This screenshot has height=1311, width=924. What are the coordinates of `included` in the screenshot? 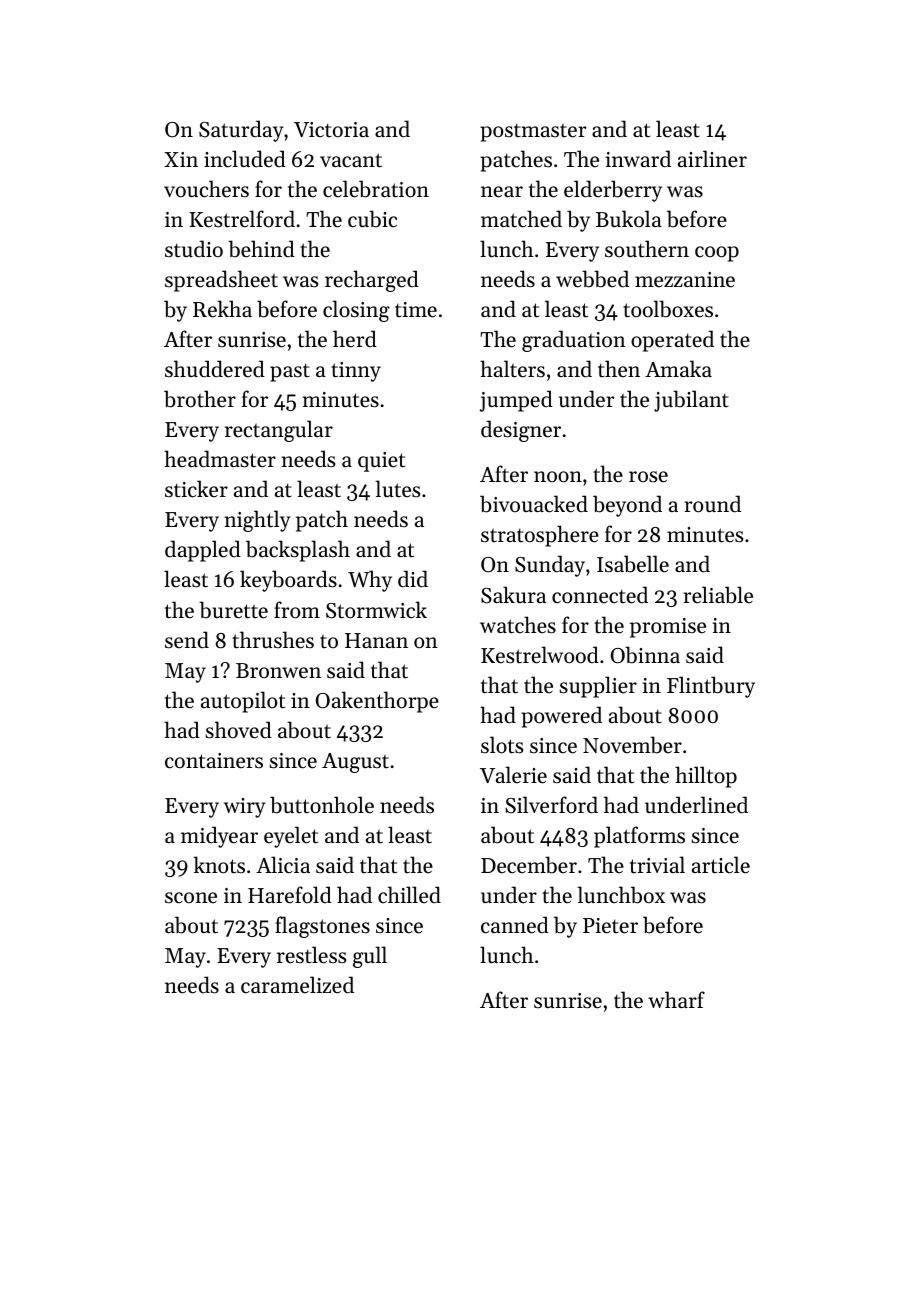 It's located at (245, 159).
